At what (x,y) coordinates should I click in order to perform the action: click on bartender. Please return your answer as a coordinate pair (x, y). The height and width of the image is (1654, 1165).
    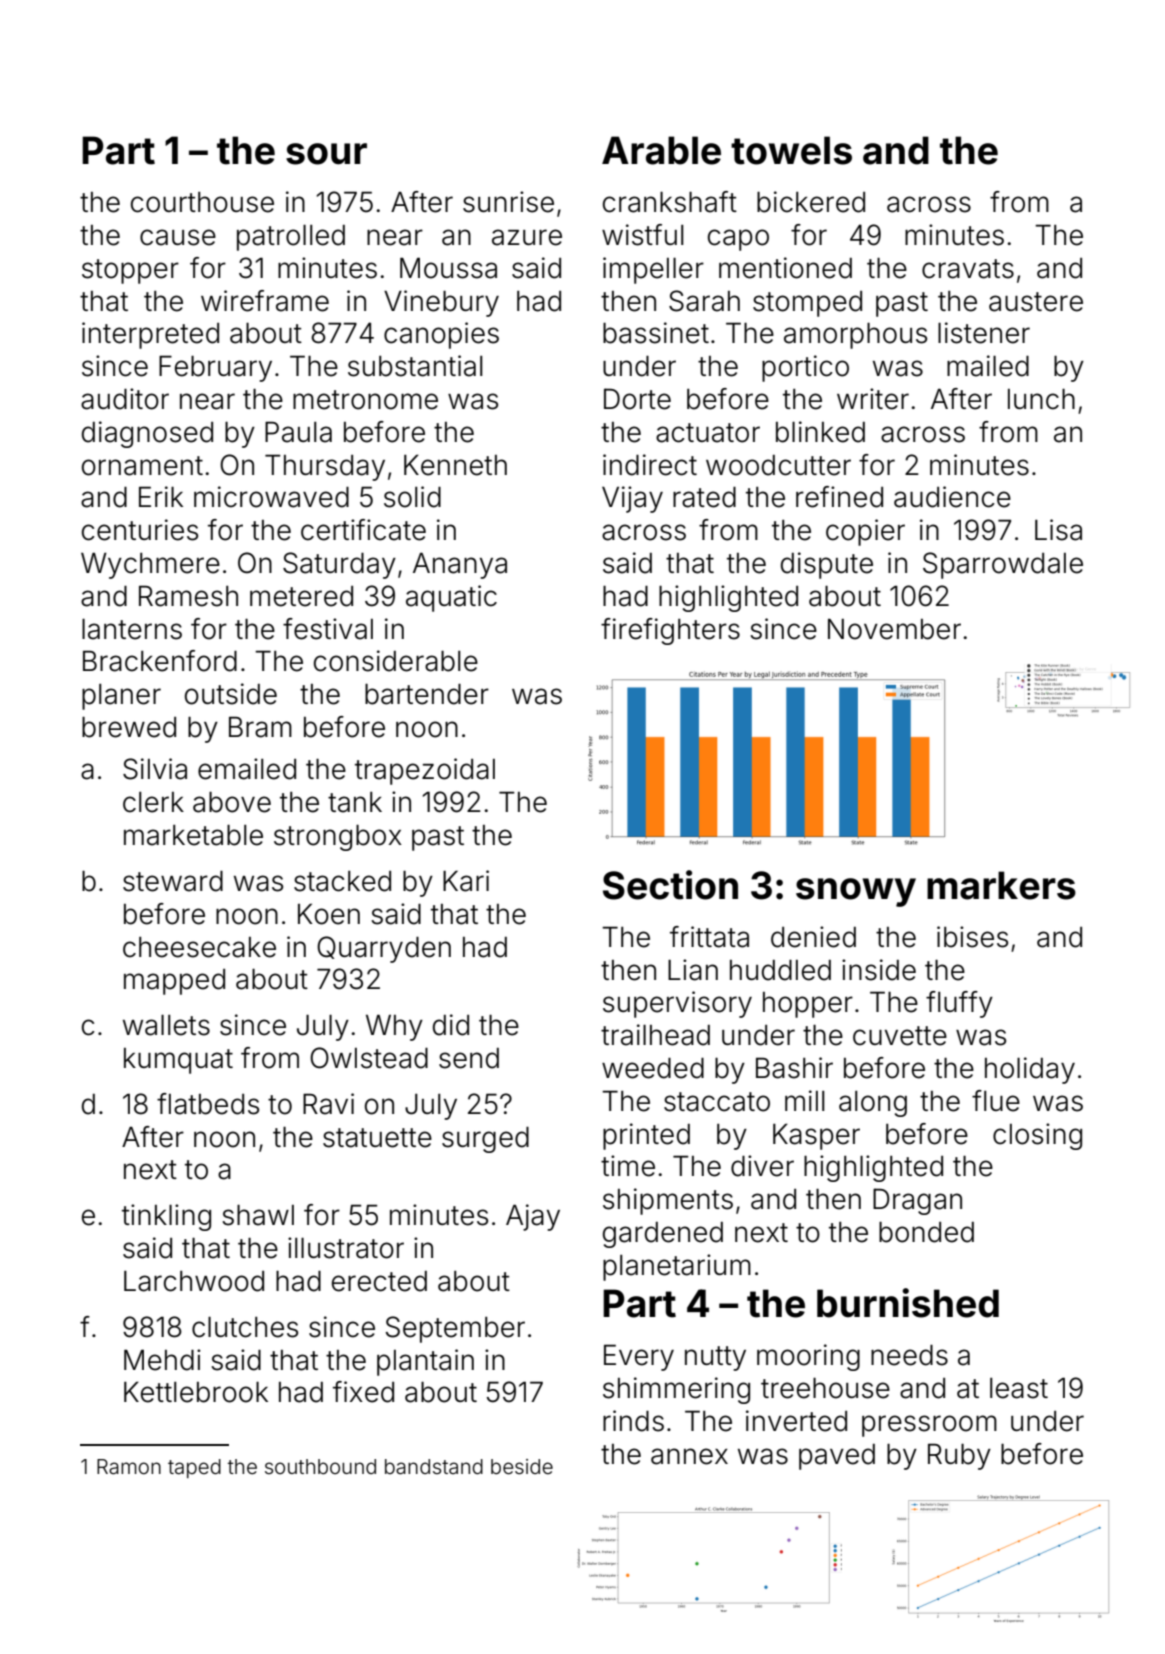
    Looking at the image, I should click on (427, 694).
